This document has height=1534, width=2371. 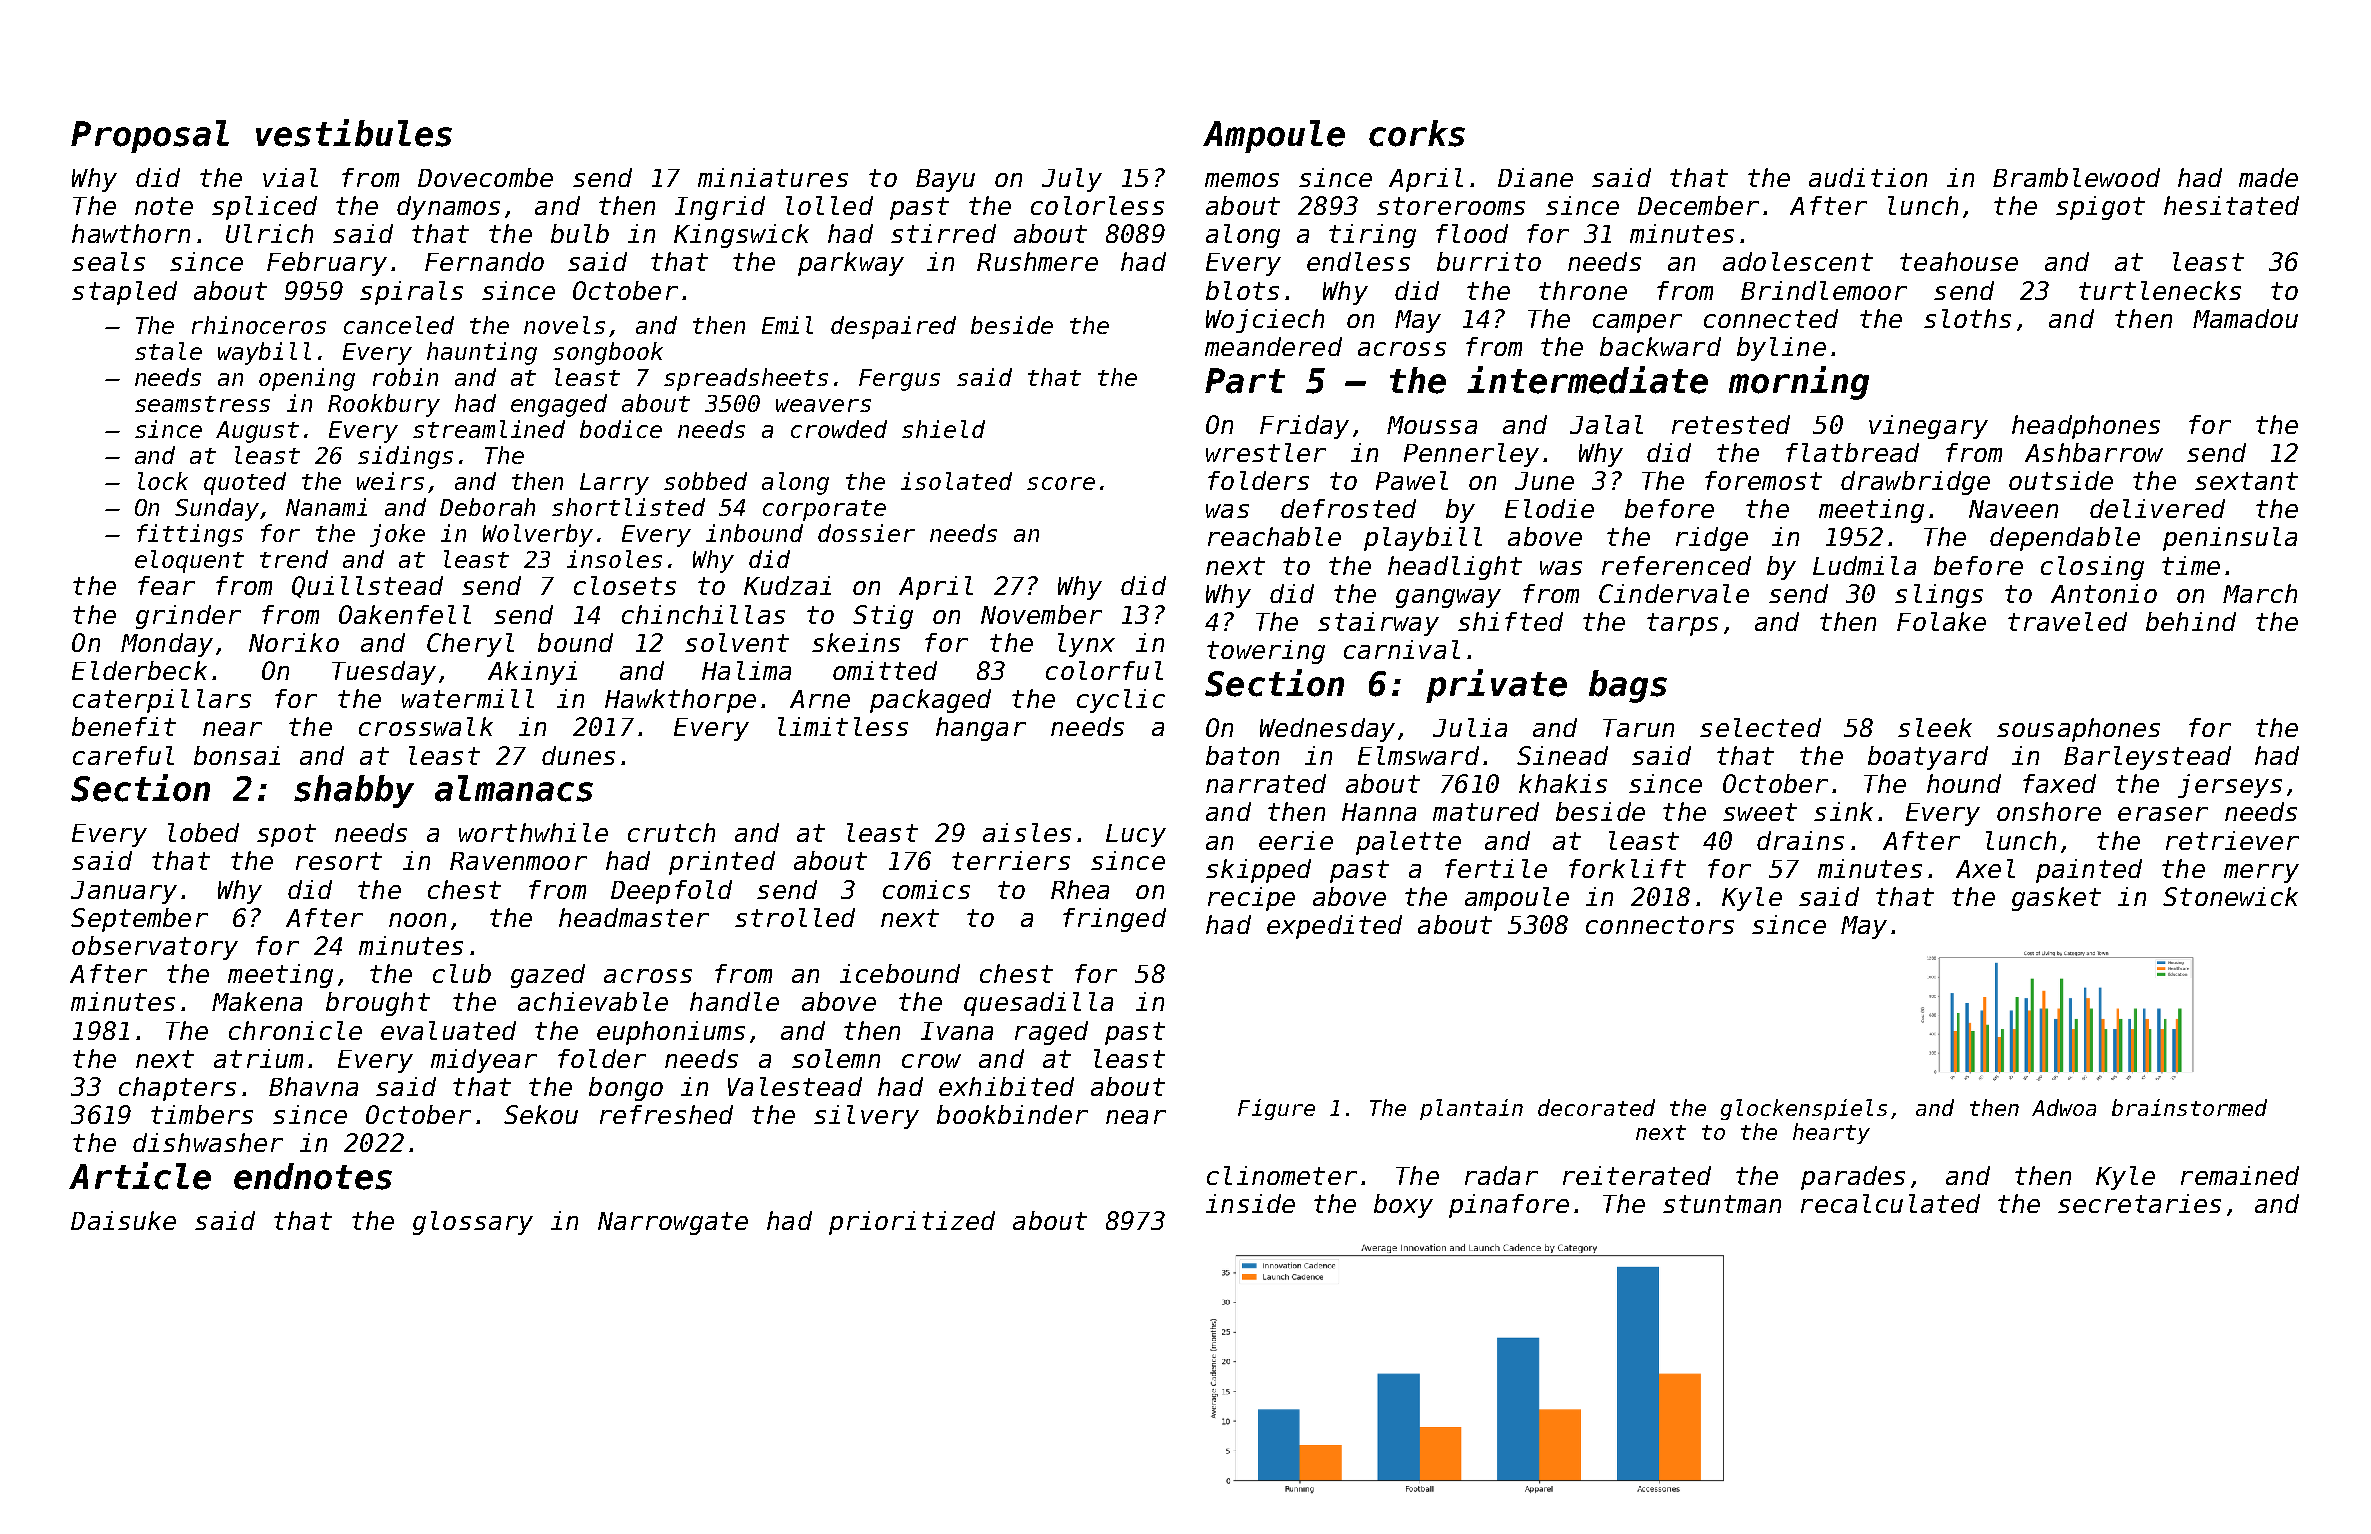 I want to click on miniatures, so click(x=773, y=177).
